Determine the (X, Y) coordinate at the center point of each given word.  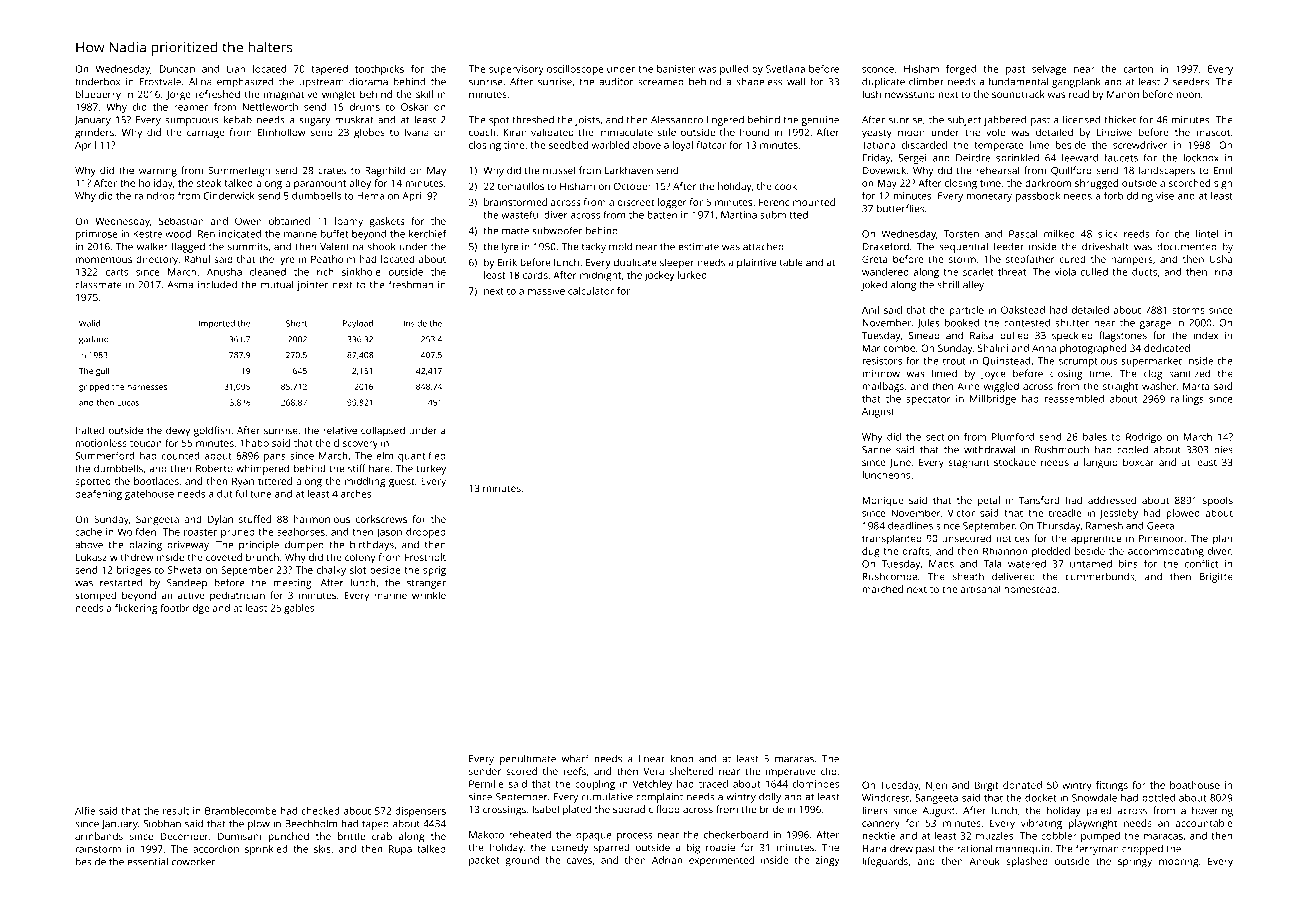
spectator (928, 400)
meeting (292, 584)
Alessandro (677, 119)
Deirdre (973, 158)
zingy (828, 861)
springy (1135, 862)
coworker (193, 861)
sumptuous (191, 121)
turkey (431, 469)
